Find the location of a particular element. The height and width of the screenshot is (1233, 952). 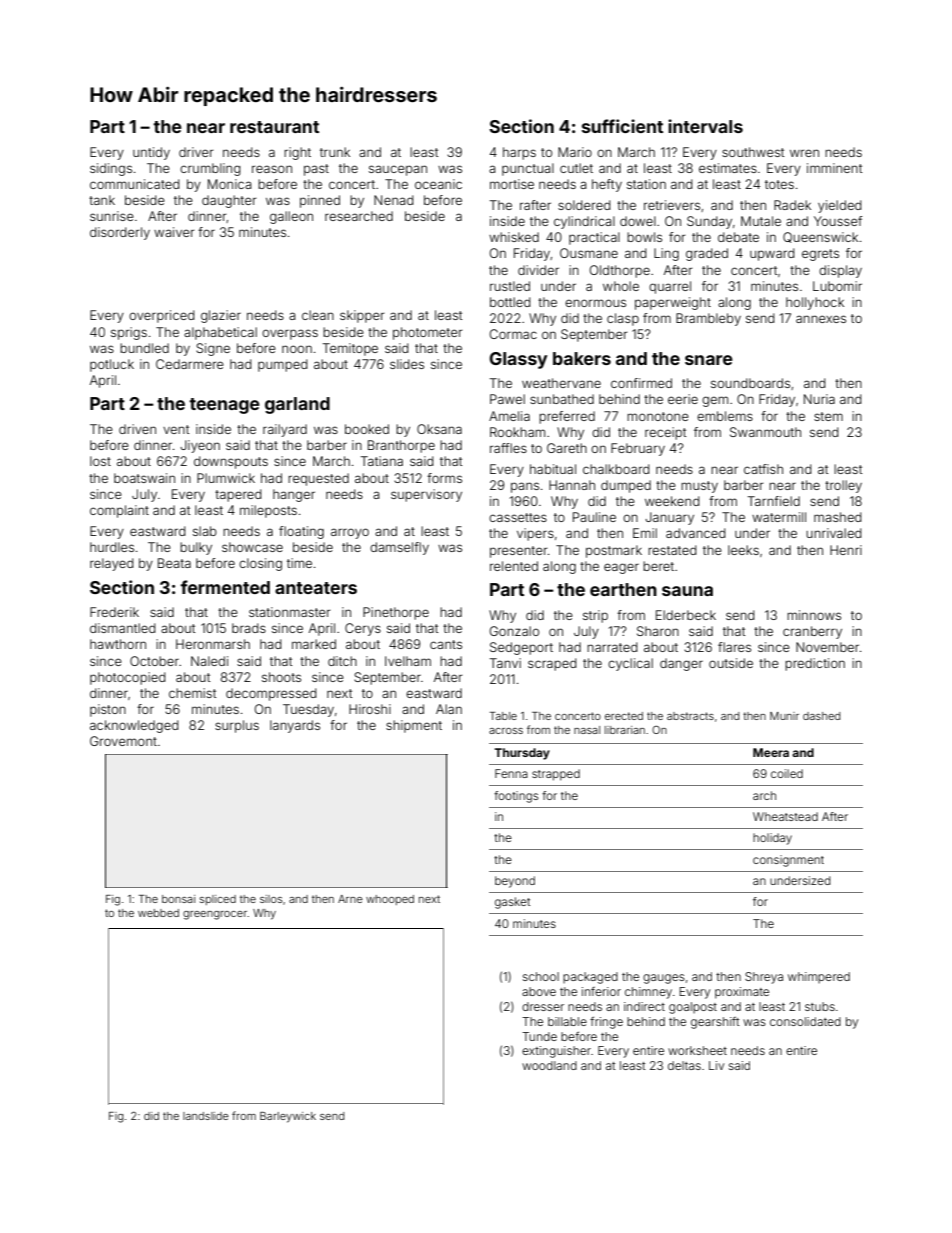

landslide is located at coordinates (206, 1116).
